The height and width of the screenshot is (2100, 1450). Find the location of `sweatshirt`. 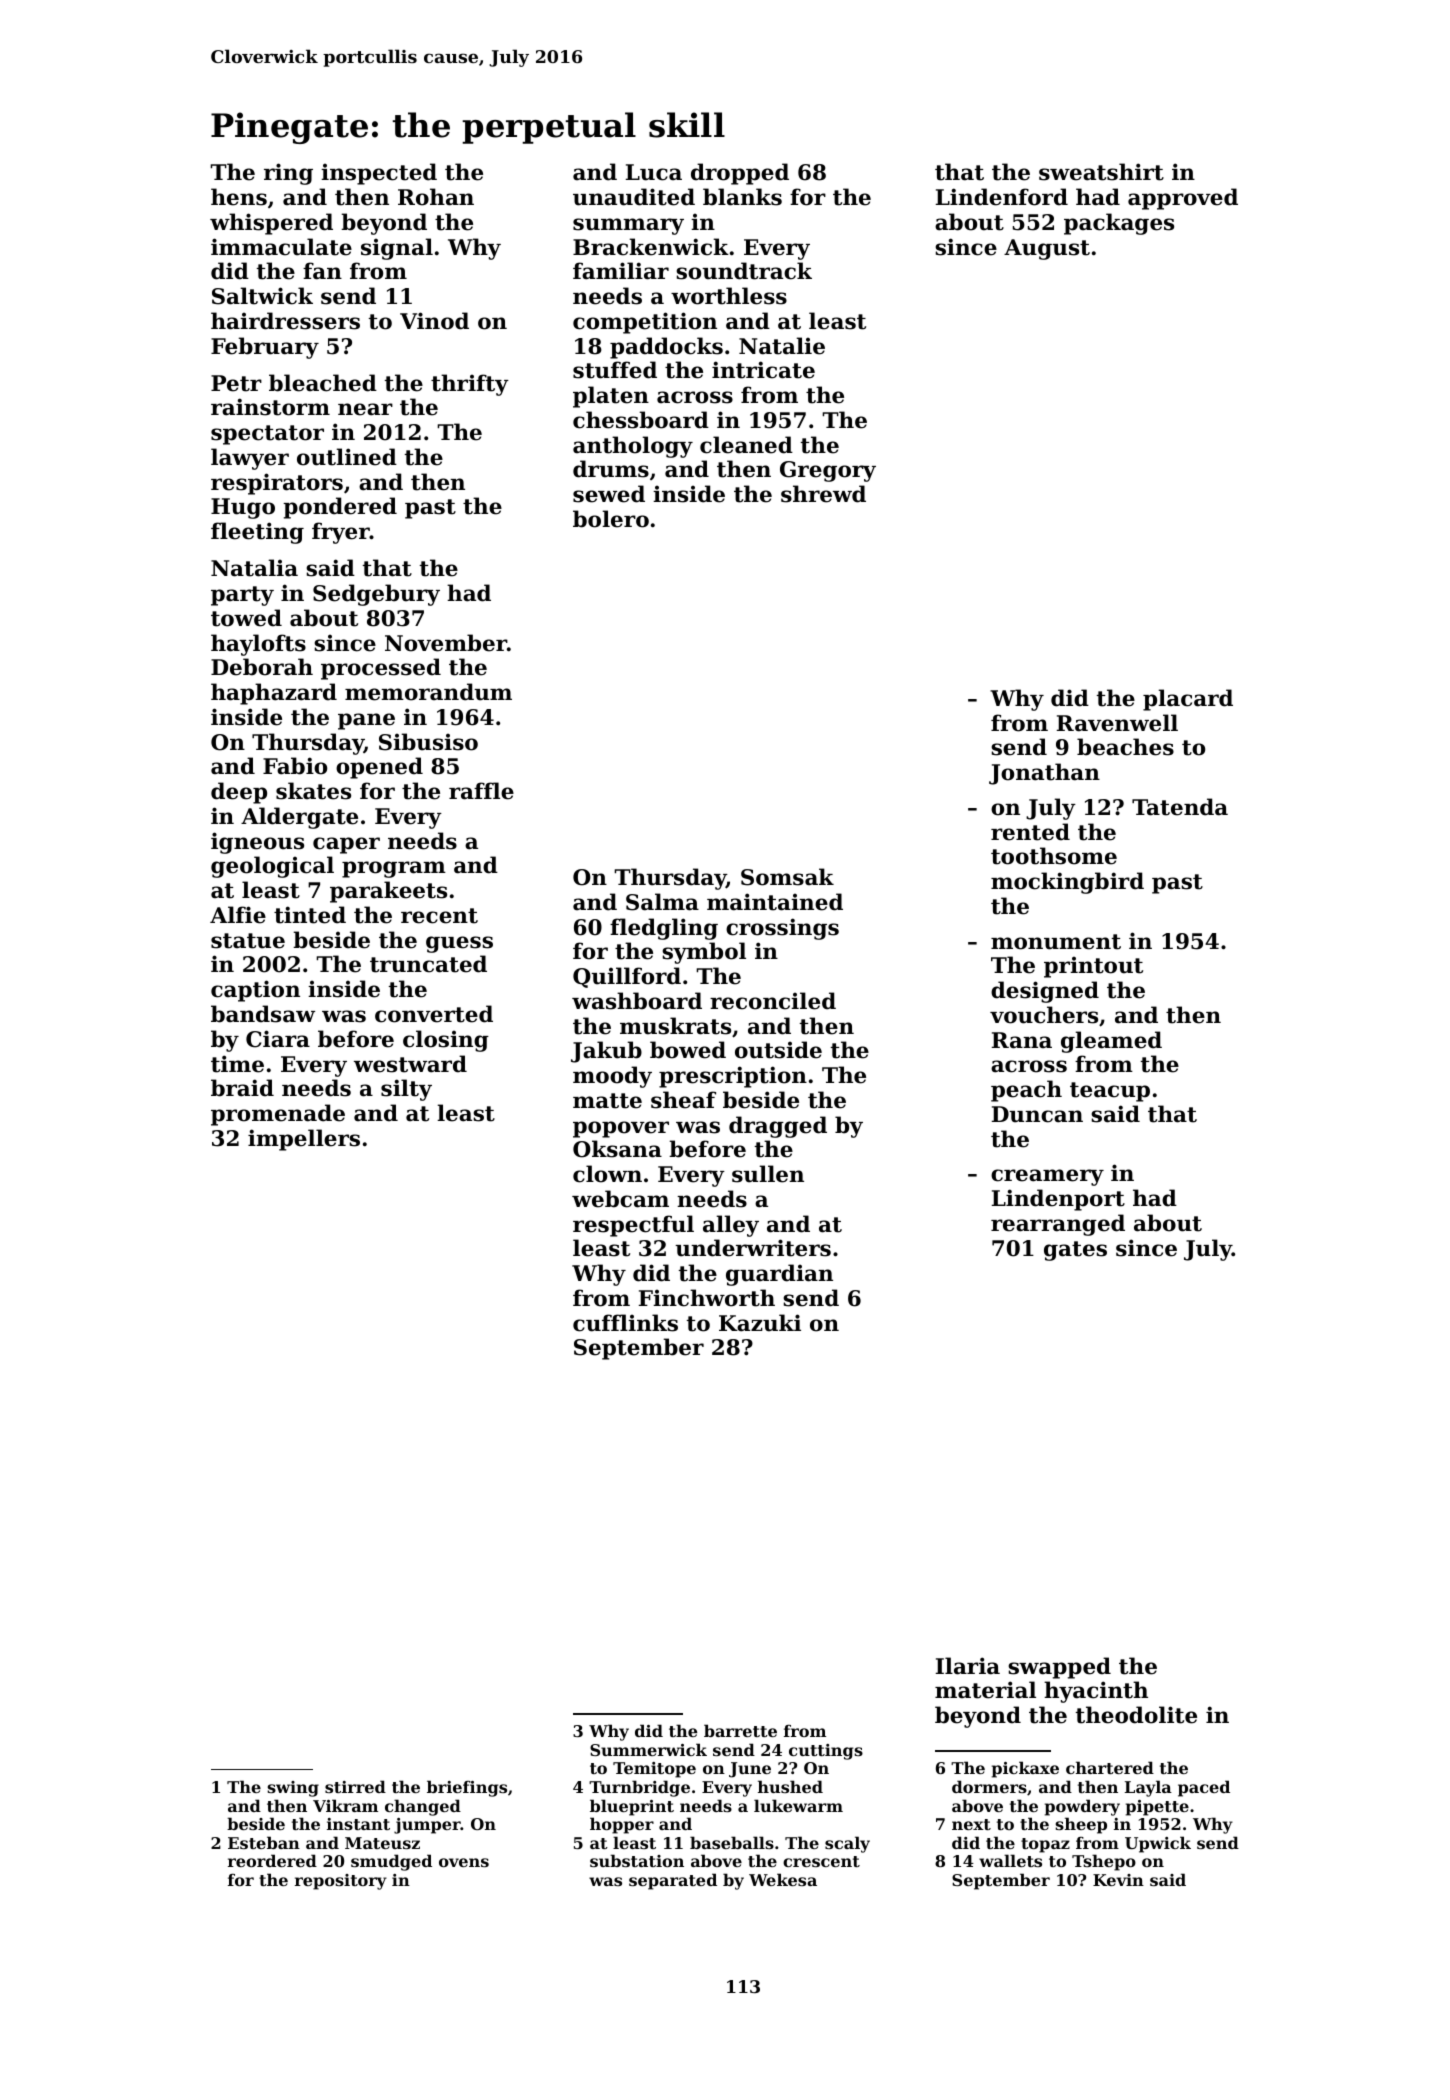

sweatshirt is located at coordinates (1101, 172).
